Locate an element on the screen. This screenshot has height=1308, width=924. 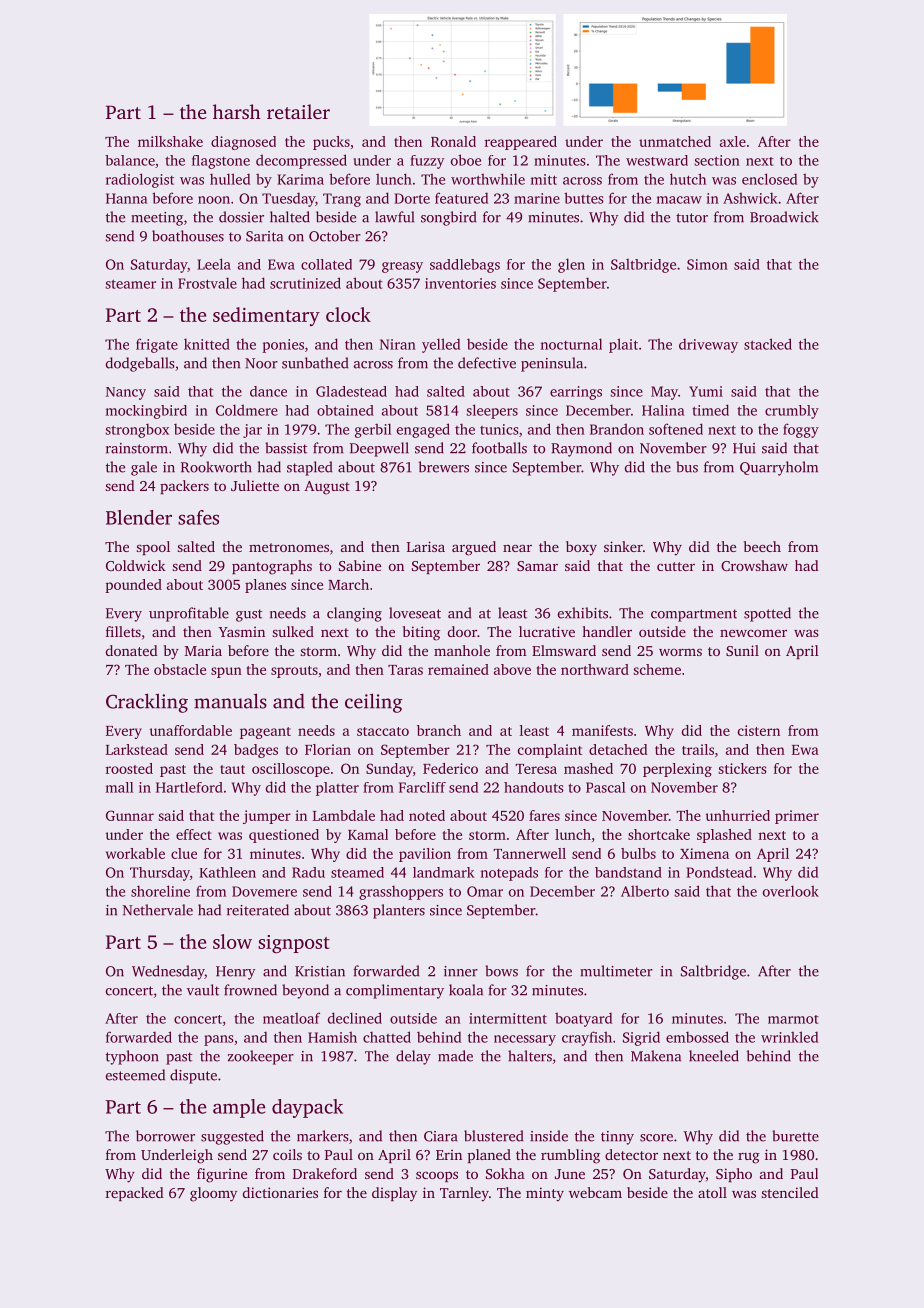
repacked is located at coordinates (135, 1194).
